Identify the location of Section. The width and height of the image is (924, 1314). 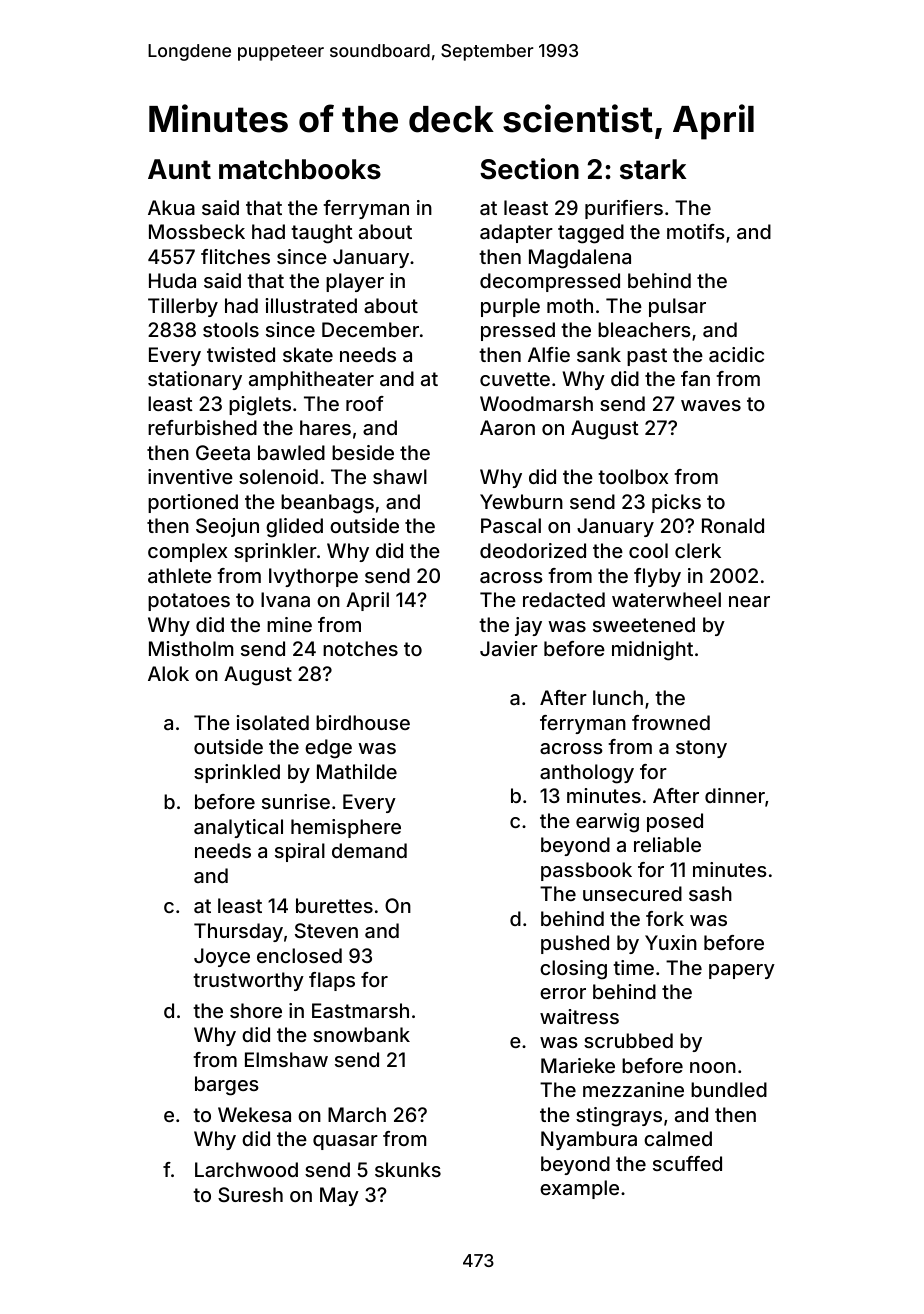
(529, 169).
